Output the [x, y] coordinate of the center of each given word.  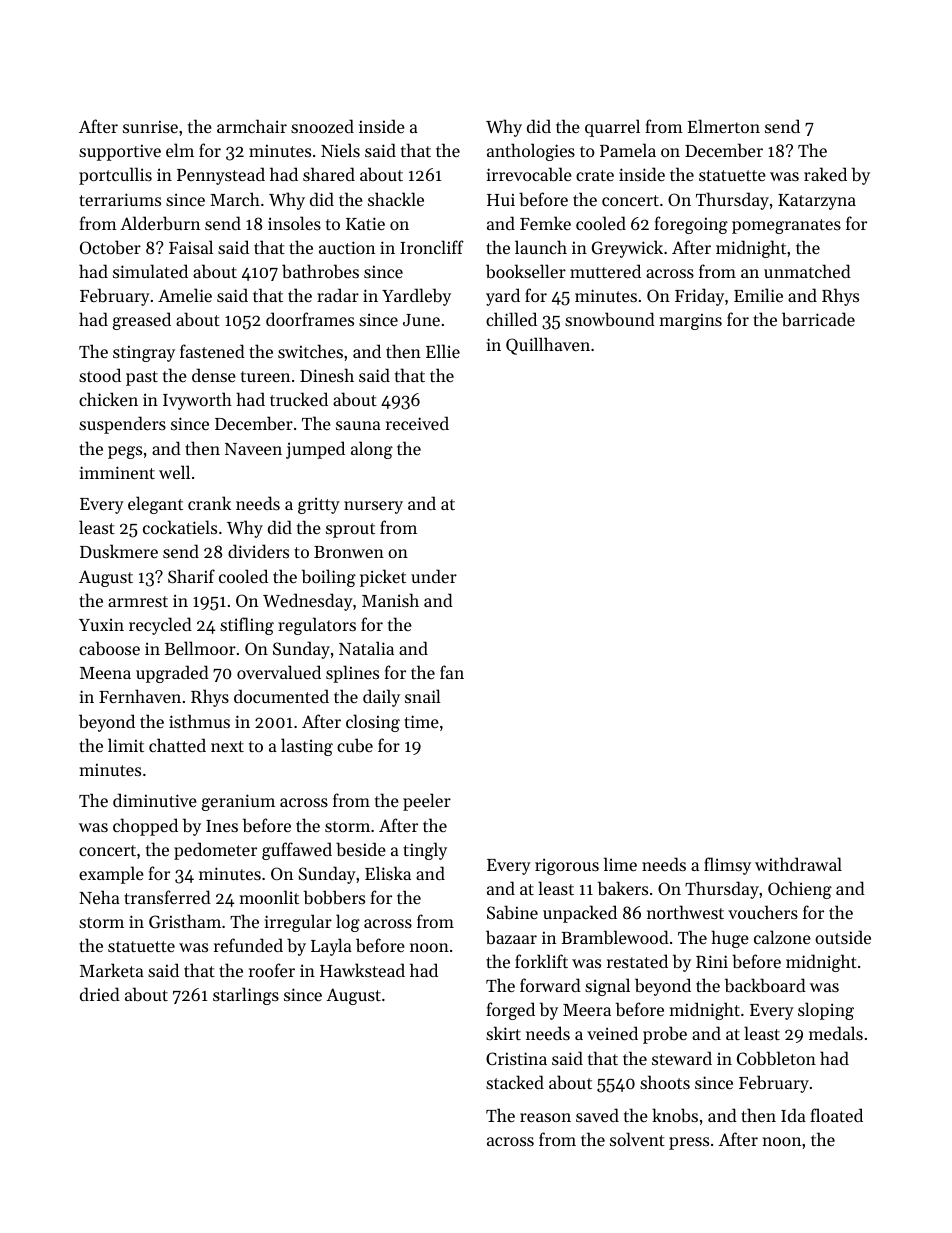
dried [100, 994]
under [434, 576]
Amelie [185, 295]
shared [329, 174]
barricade [818, 319]
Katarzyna [817, 202]
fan [452, 672]
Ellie [443, 351]
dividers [258, 551]
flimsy [727, 866]
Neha [99, 897]
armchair [252, 126]
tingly [425, 851]
